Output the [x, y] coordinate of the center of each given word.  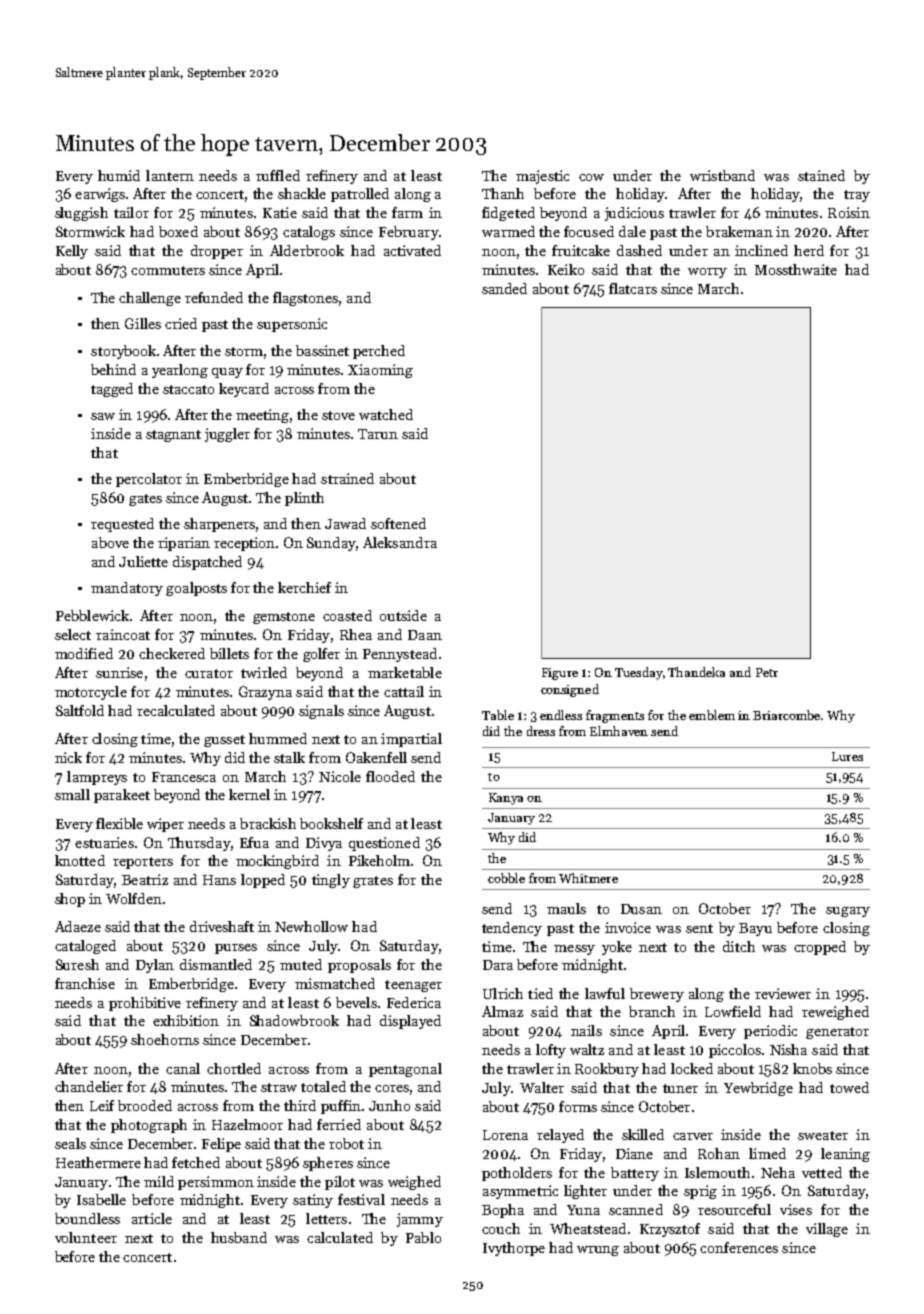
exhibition [186, 1020]
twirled [264, 672]
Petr [767, 672]
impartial [411, 740]
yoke [617, 948]
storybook [123, 352]
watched [386, 414]
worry [707, 273]
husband [239, 1237]
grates [373, 882]
